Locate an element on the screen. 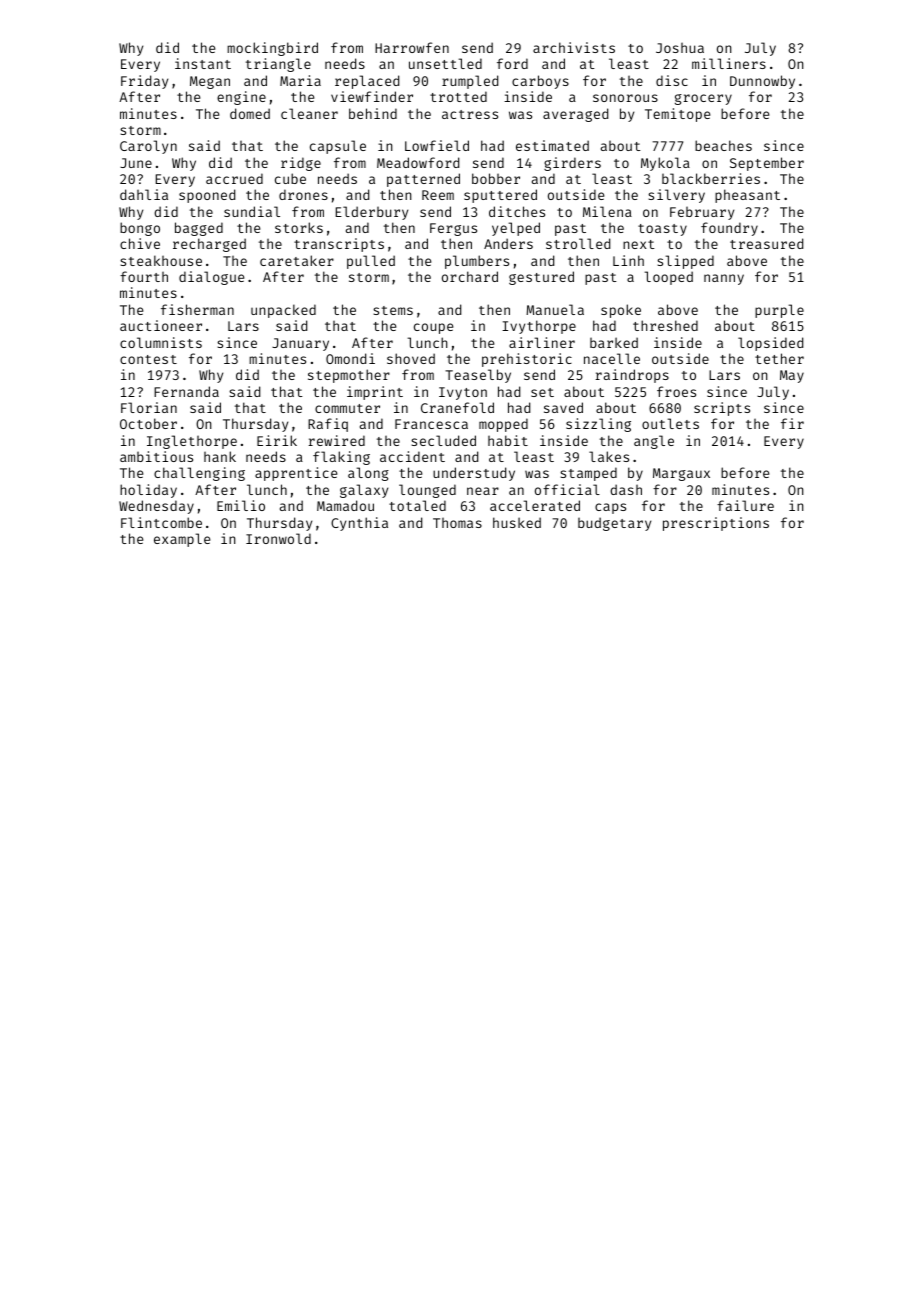 The width and height of the screenshot is (924, 1308). coupe is located at coordinates (433, 328).
